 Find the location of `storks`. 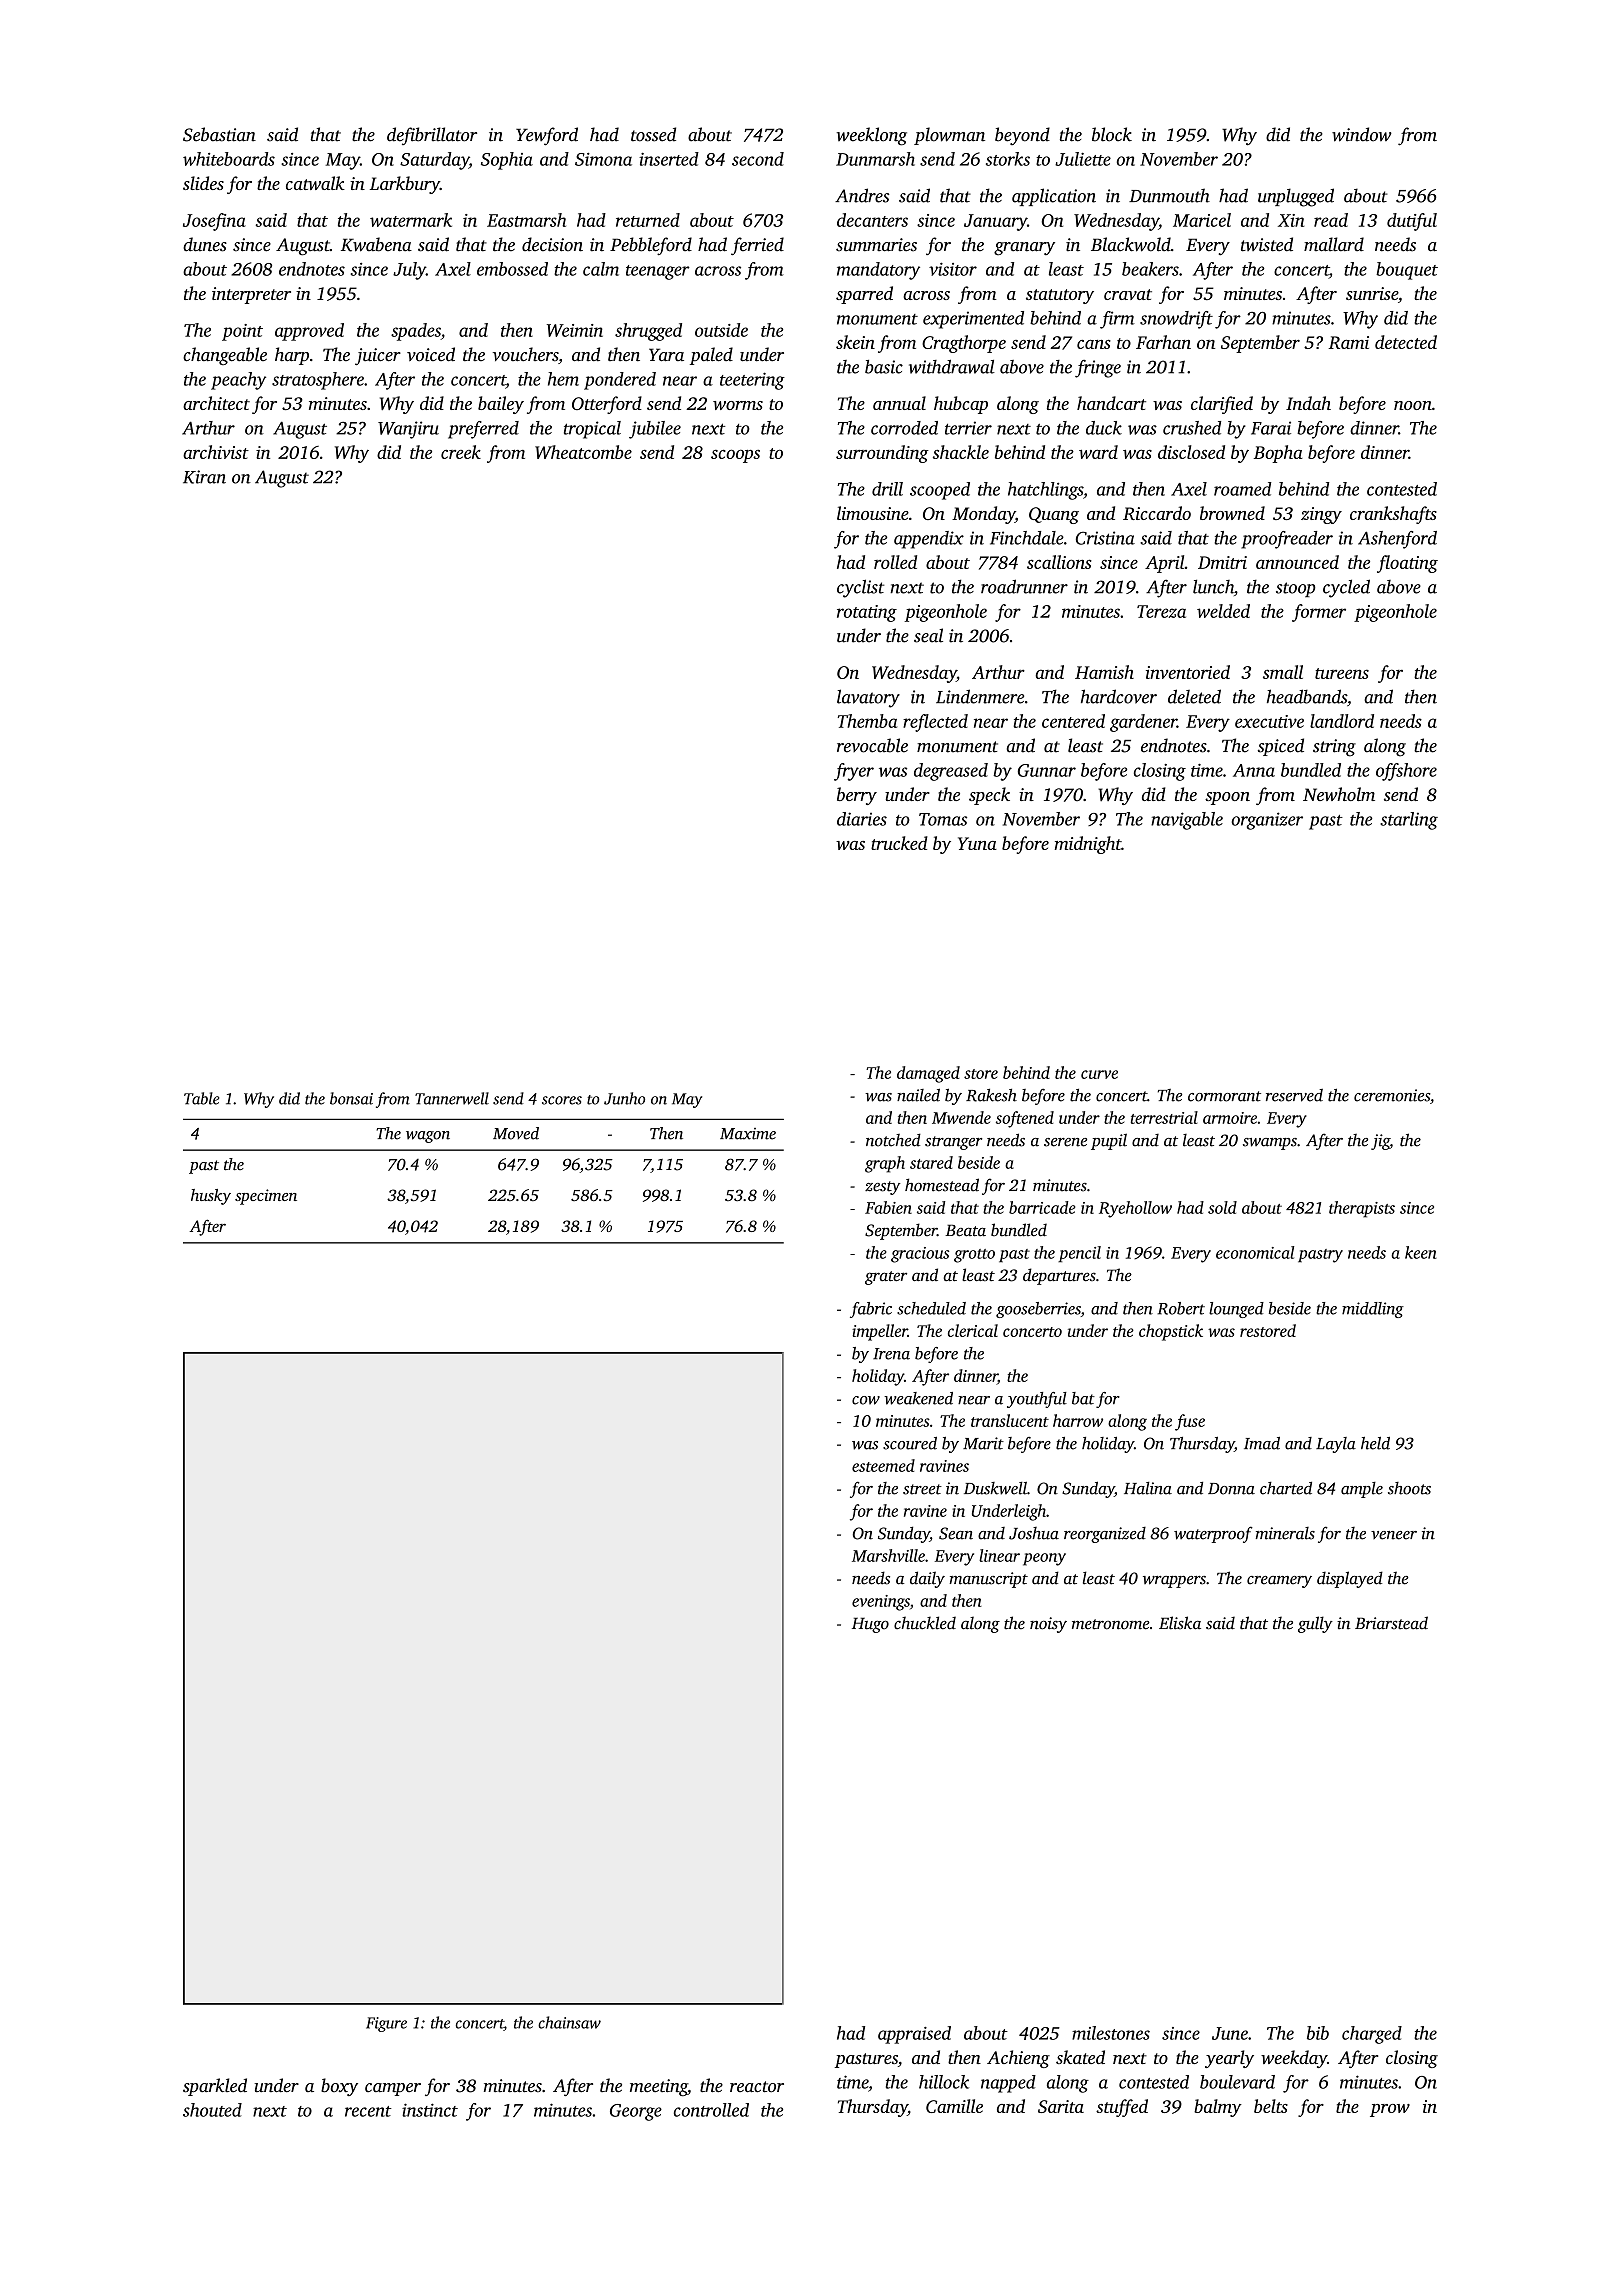

storks is located at coordinates (1008, 159).
